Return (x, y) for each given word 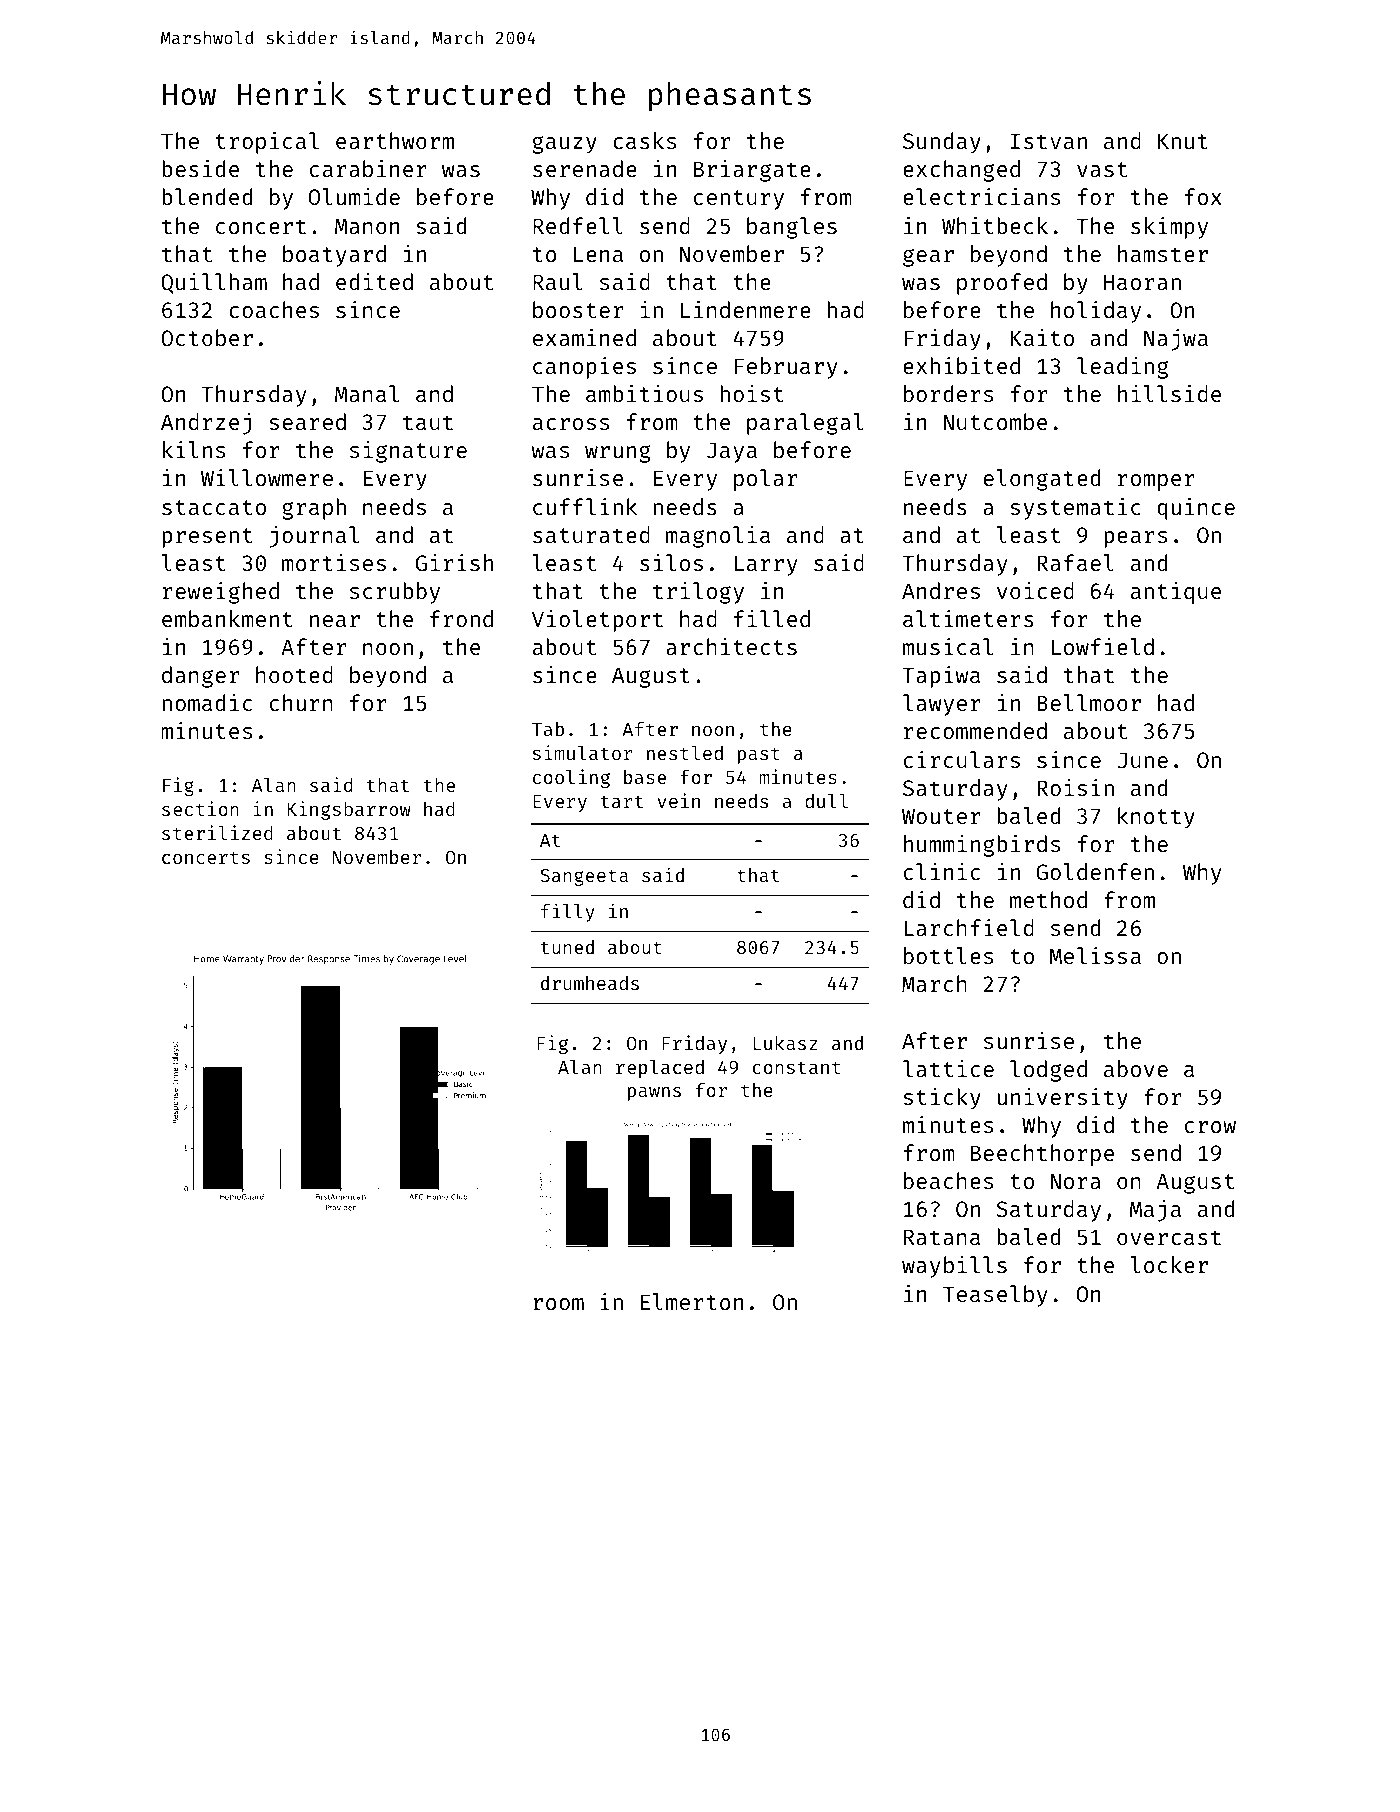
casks (644, 140)
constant (797, 1067)
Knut (1183, 141)
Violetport (597, 621)
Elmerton (692, 1301)
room (558, 1304)
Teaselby (995, 1296)
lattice (948, 1068)
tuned (567, 947)
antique (1176, 593)
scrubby (395, 593)
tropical (267, 143)
